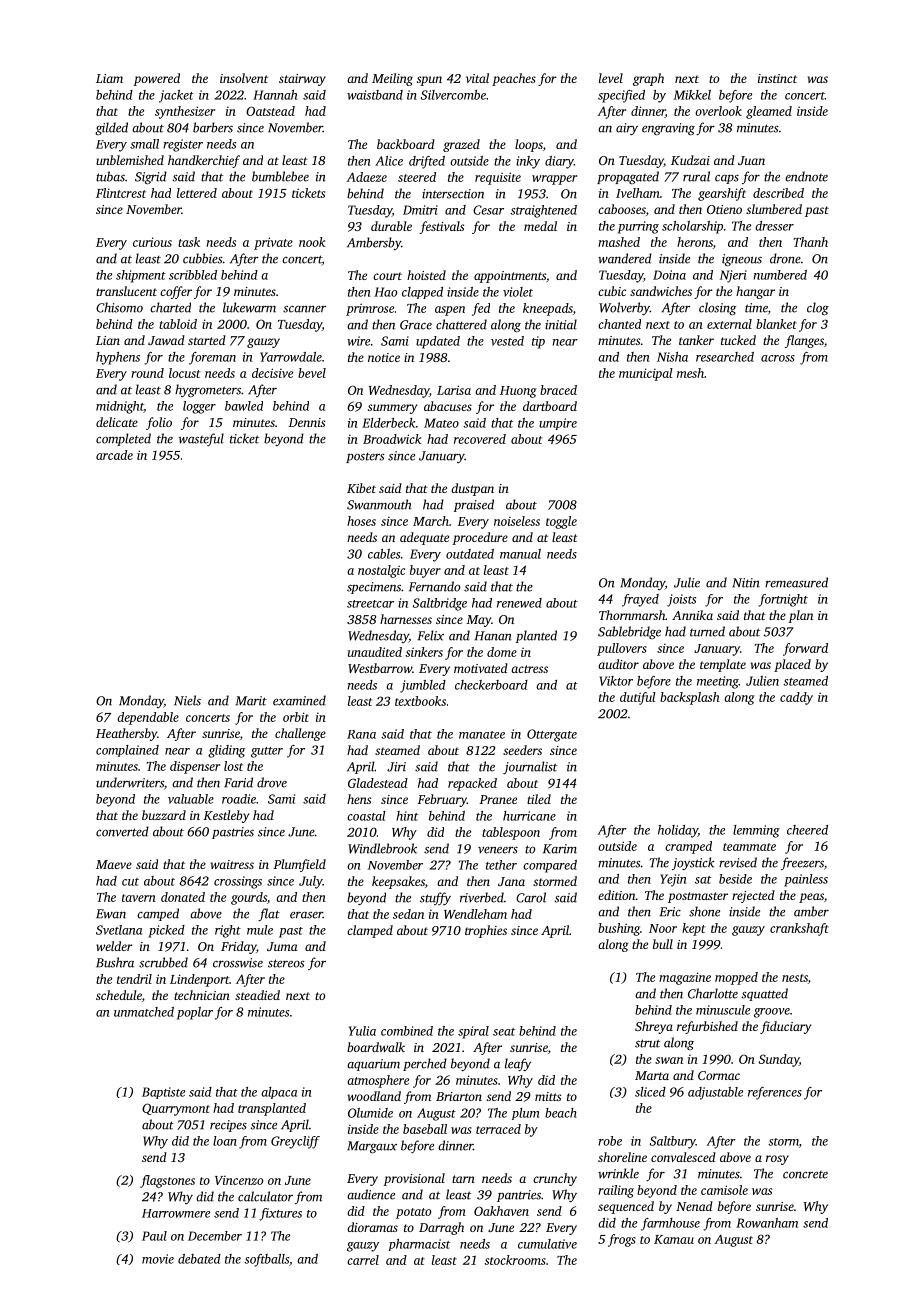 This document has height=1308, width=924. I want to click on Baptiste, so click(163, 1093).
